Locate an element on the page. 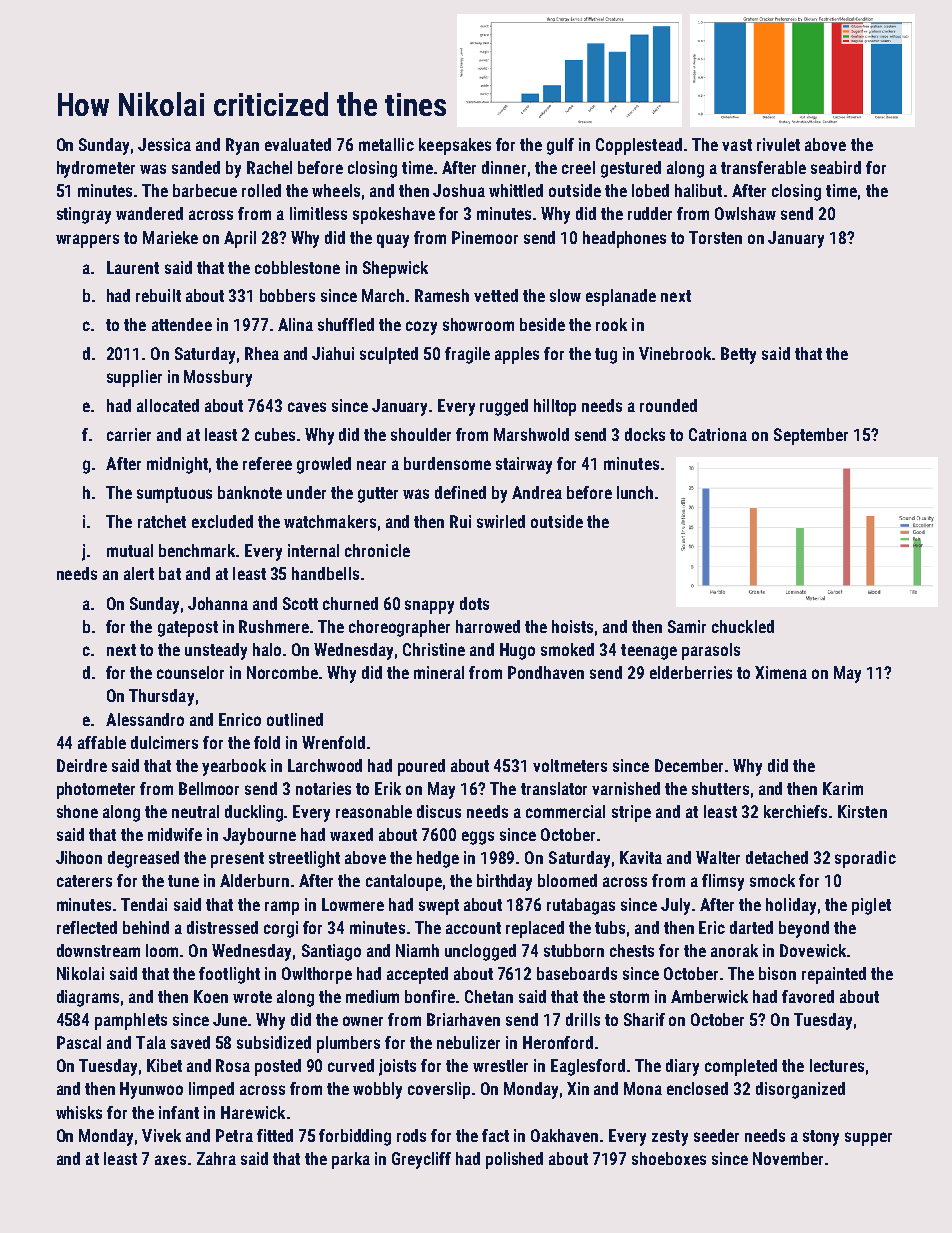 The image size is (952, 1233). axes is located at coordinates (170, 1160).
